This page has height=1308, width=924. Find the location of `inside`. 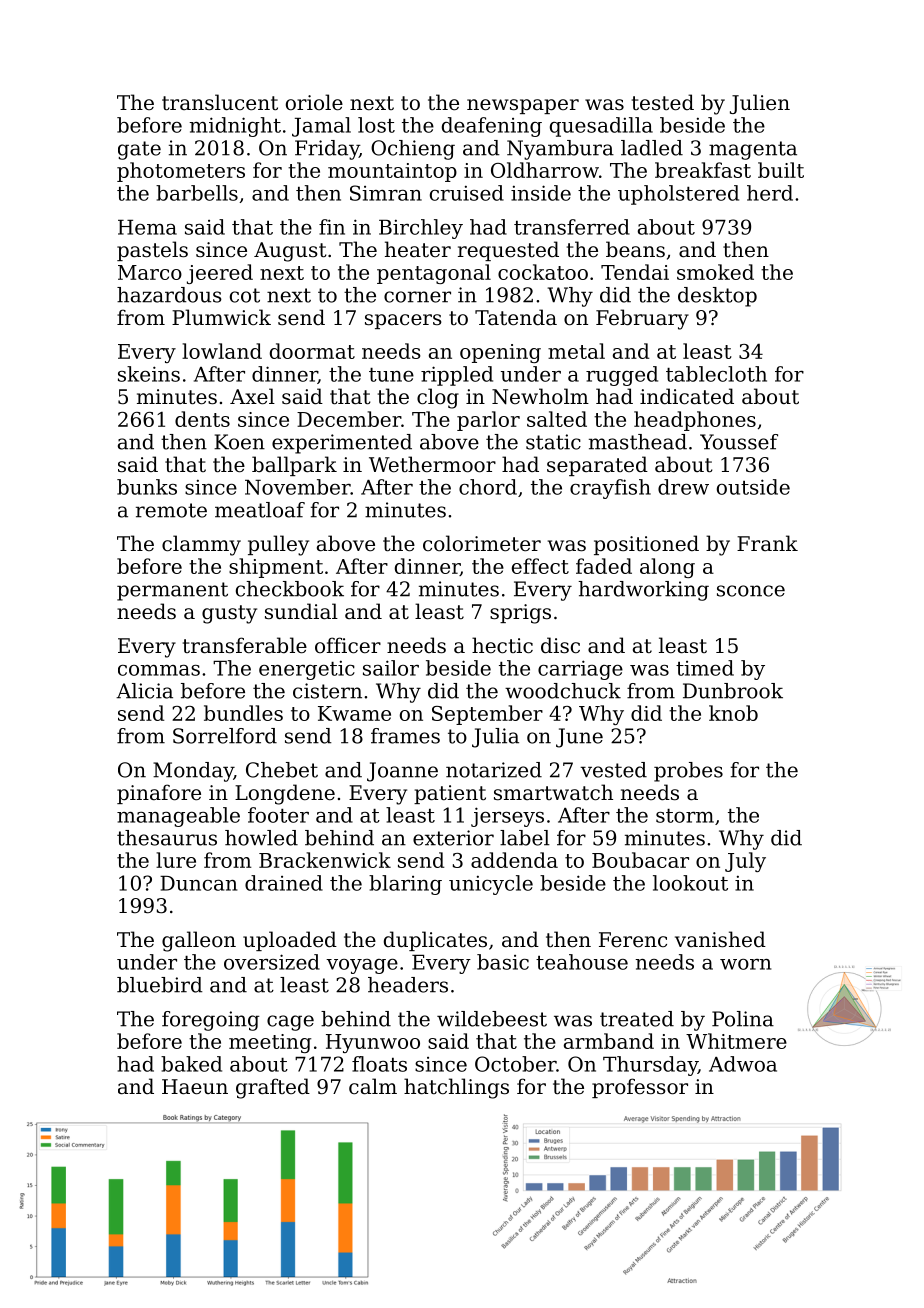

inside is located at coordinates (541, 193).
